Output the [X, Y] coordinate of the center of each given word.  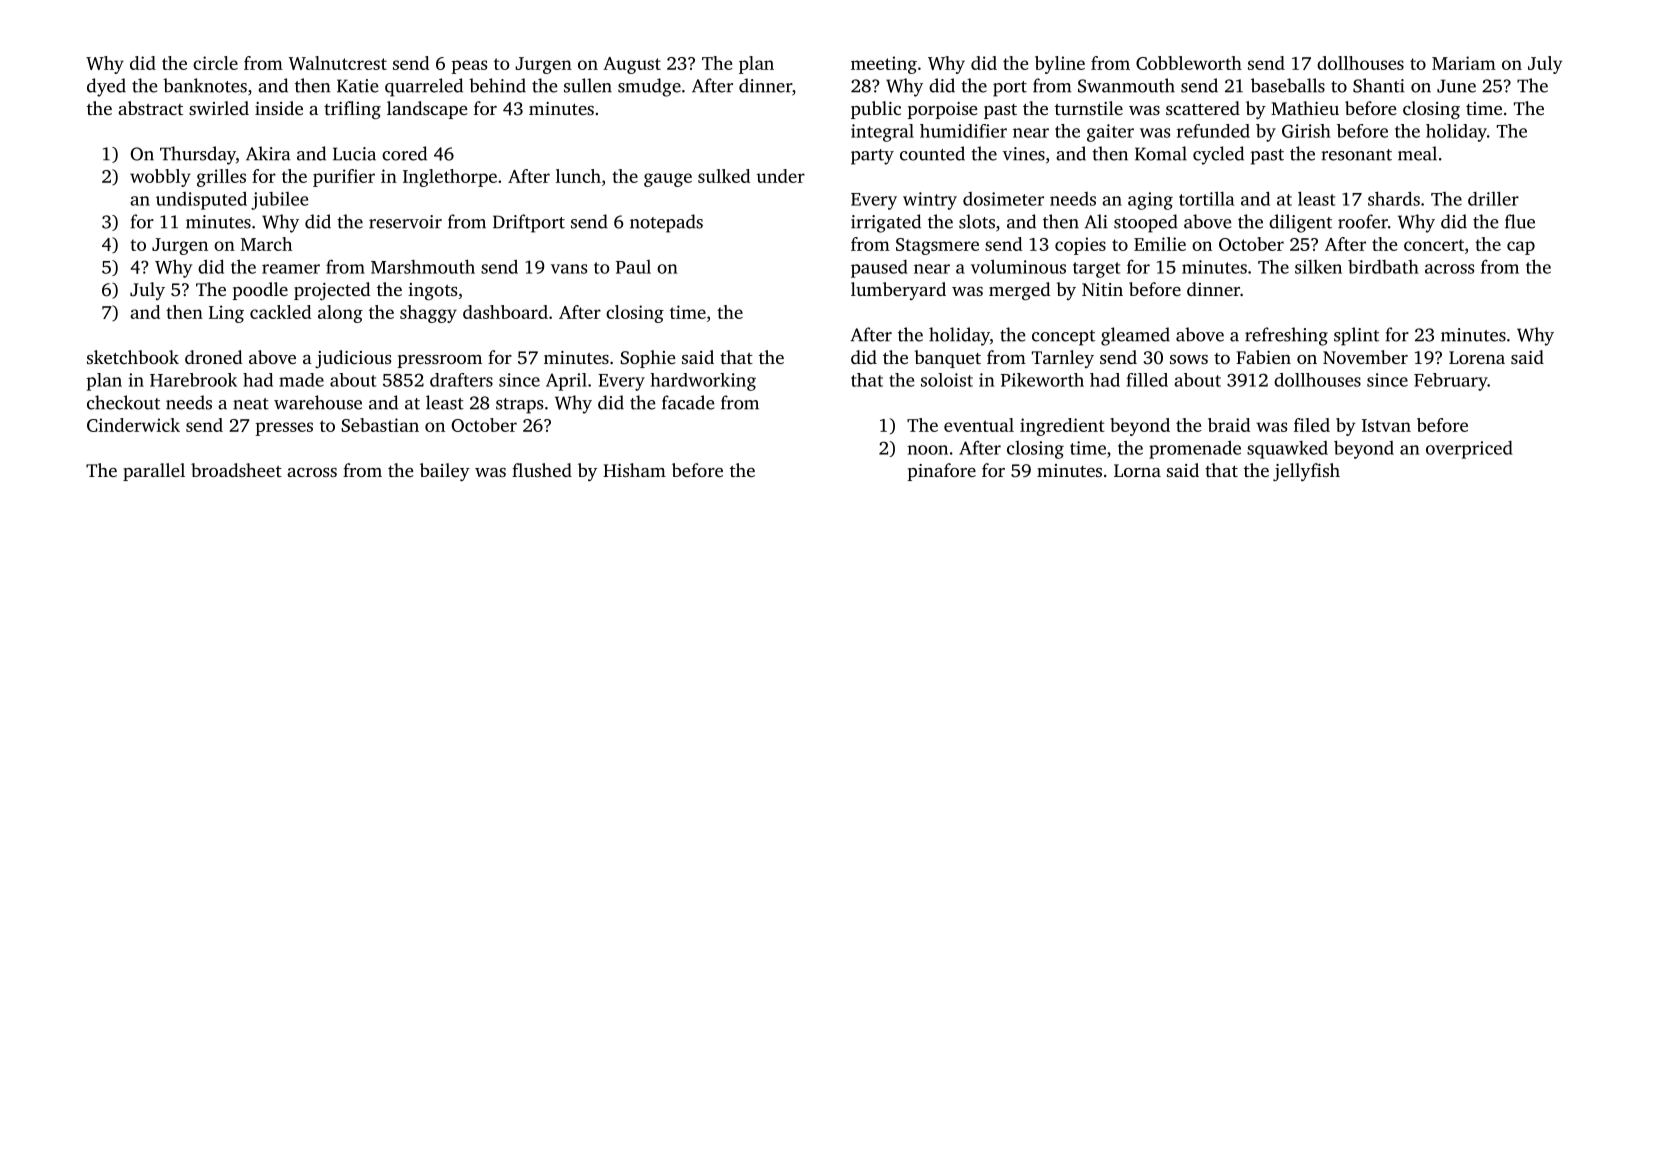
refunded [1213, 131]
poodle [260, 291]
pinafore [942, 472]
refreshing [1286, 336]
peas [469, 67]
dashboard [505, 312]
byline [1060, 65]
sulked [724, 176]
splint [1356, 336]
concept [1063, 338]
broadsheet [236, 470]
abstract [150, 108]
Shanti [1379, 85]
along [340, 314]
